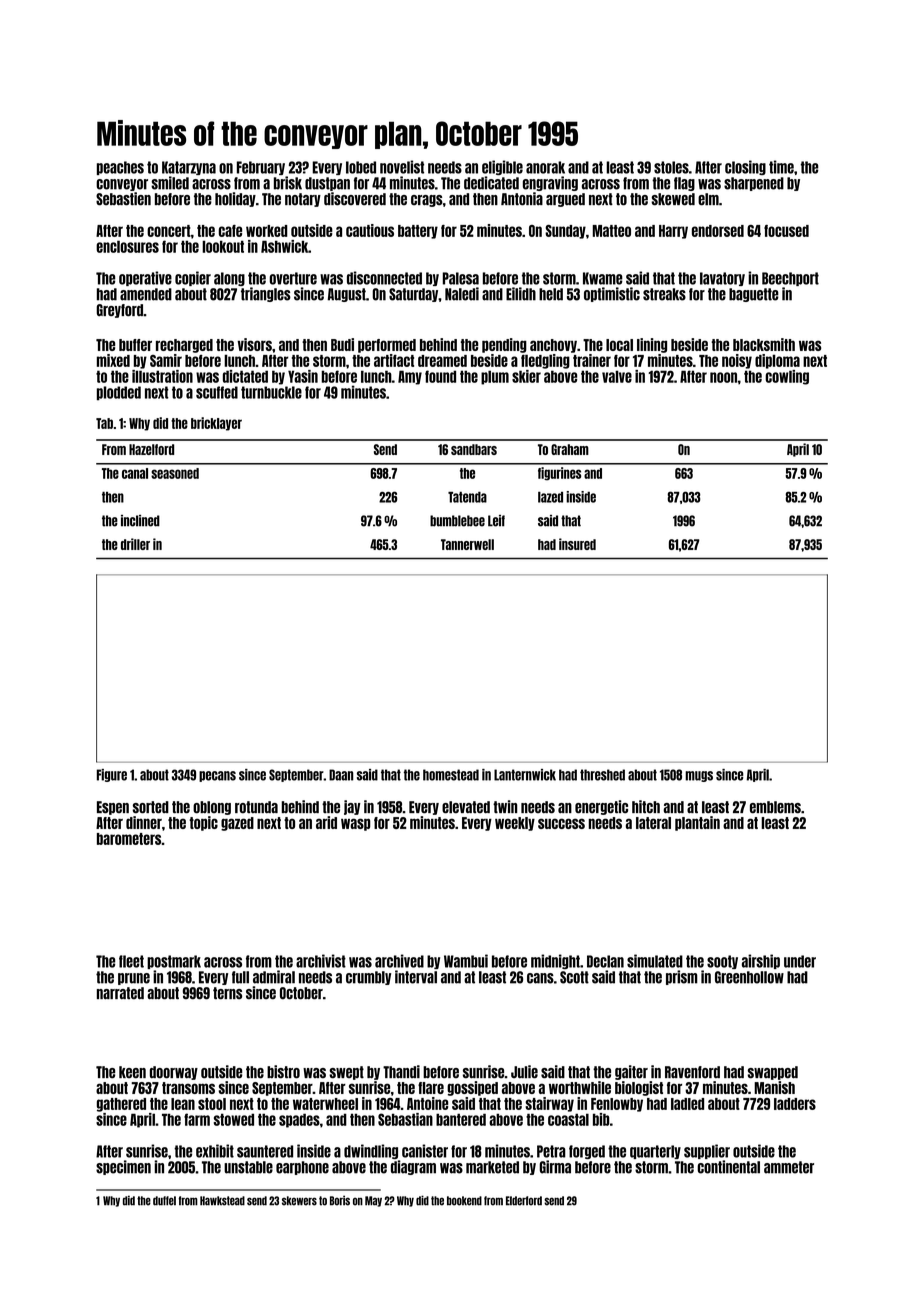 The height and width of the screenshot is (1314, 924). What do you see at coordinates (653, 823) in the screenshot?
I see `lateral` at bounding box center [653, 823].
